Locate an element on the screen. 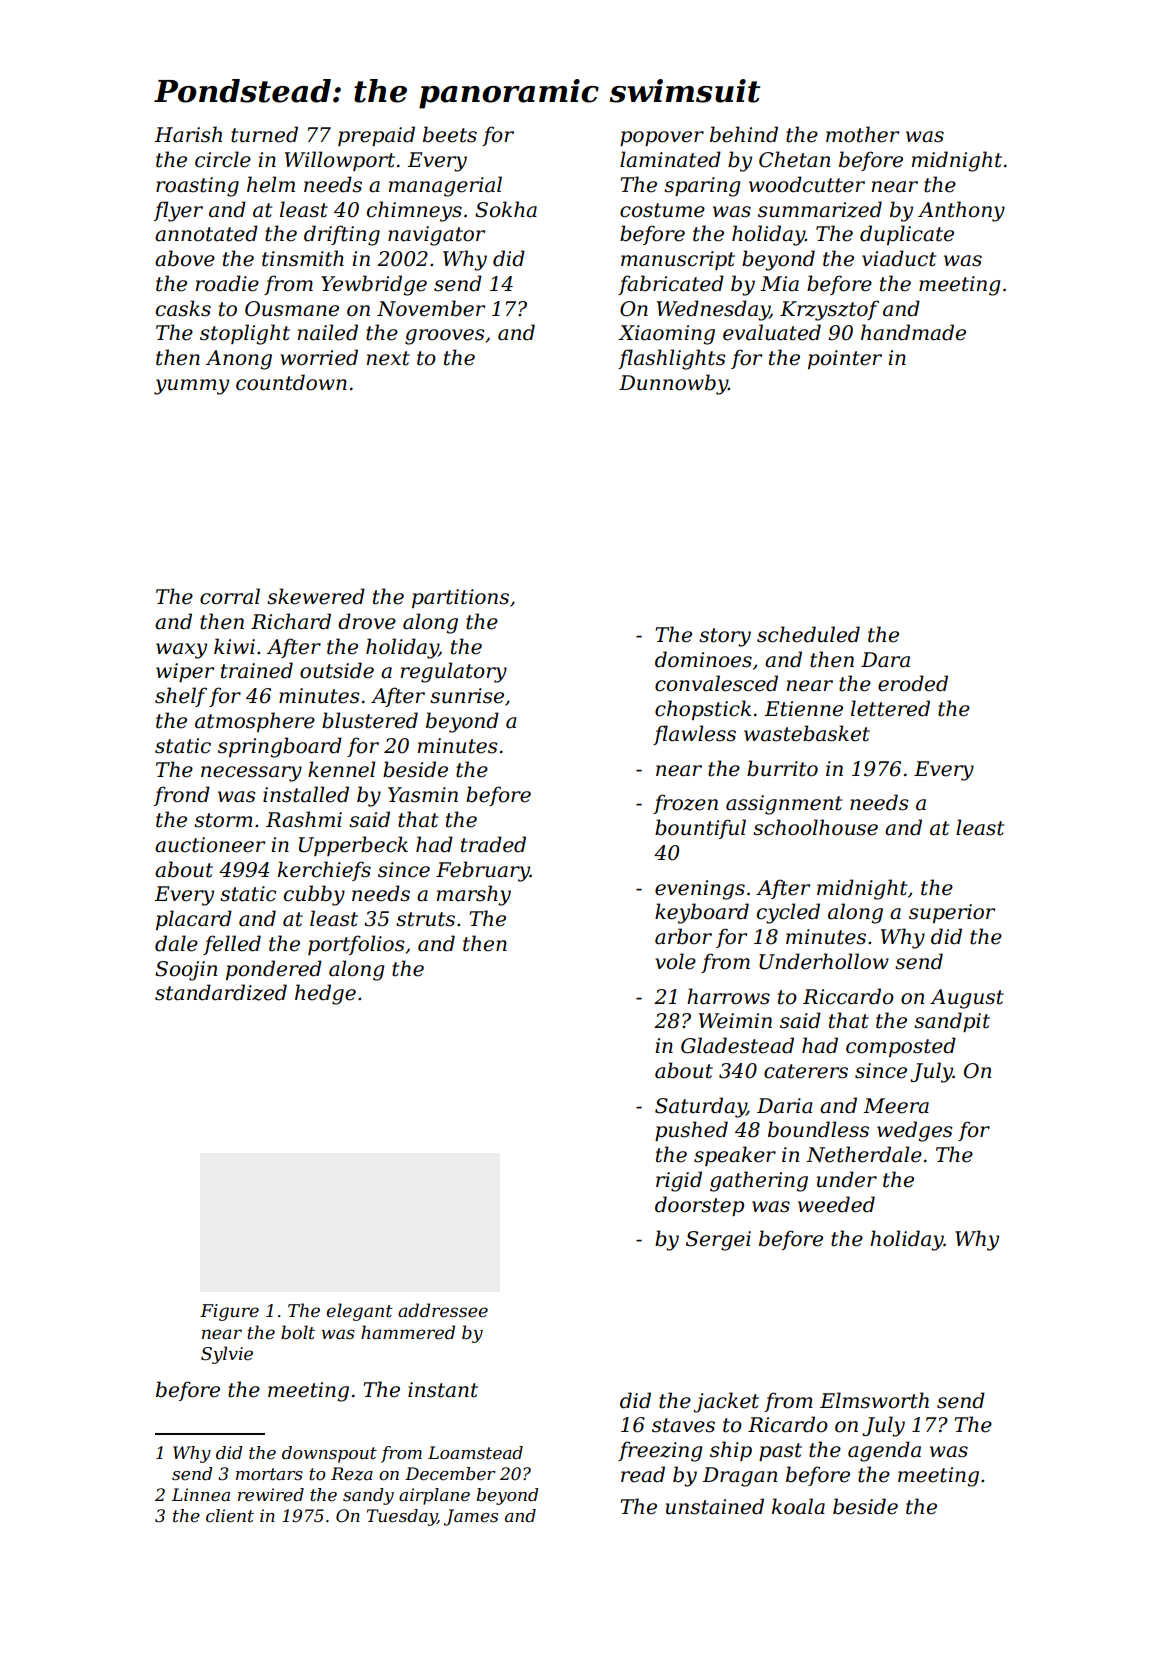 Image resolution: width=1165 pixels, height=1654 pixels. grooves is located at coordinates (445, 337).
